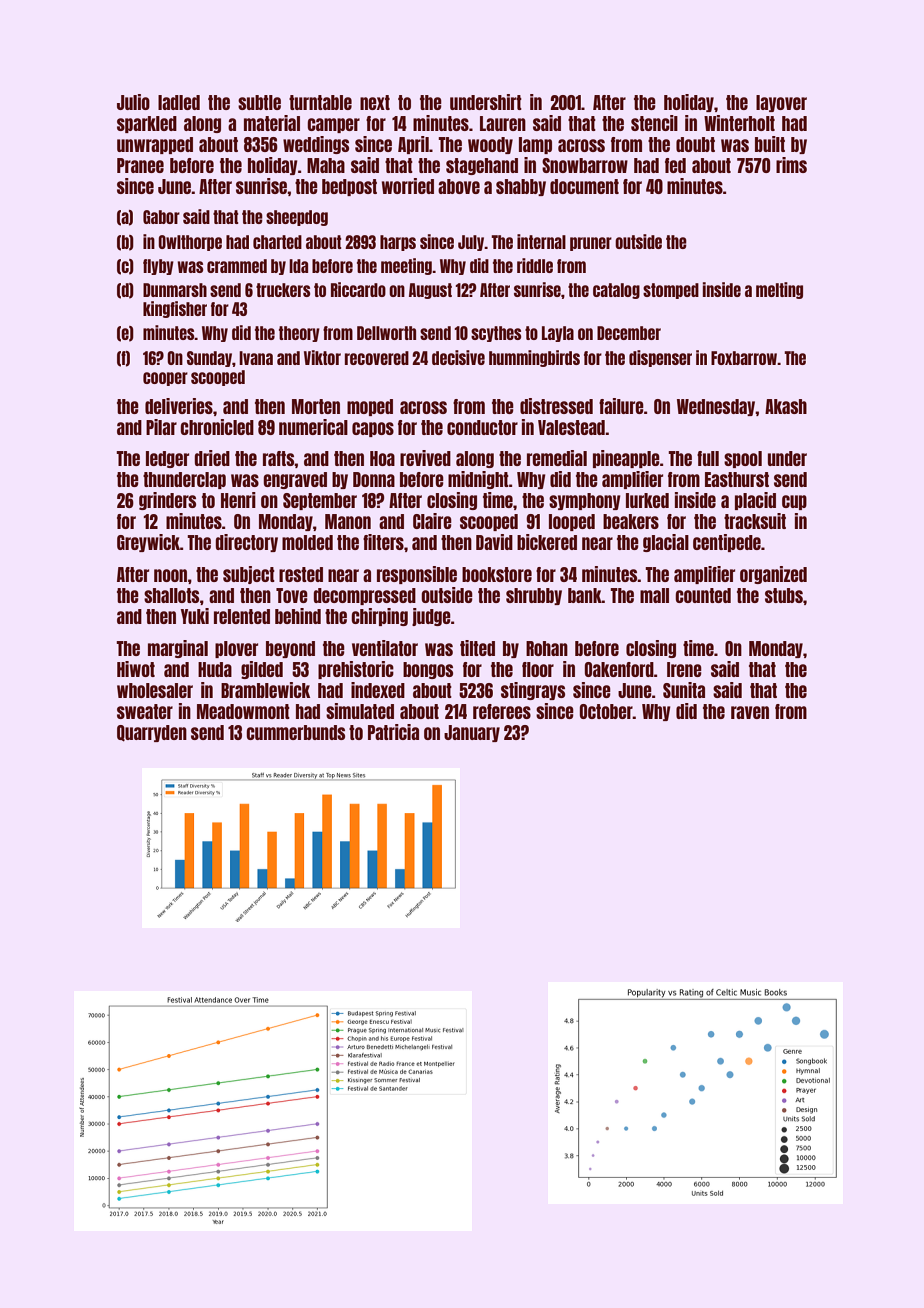 This screenshot has width=924, height=1308. What do you see at coordinates (739, 123) in the screenshot?
I see `Winterholt` at bounding box center [739, 123].
